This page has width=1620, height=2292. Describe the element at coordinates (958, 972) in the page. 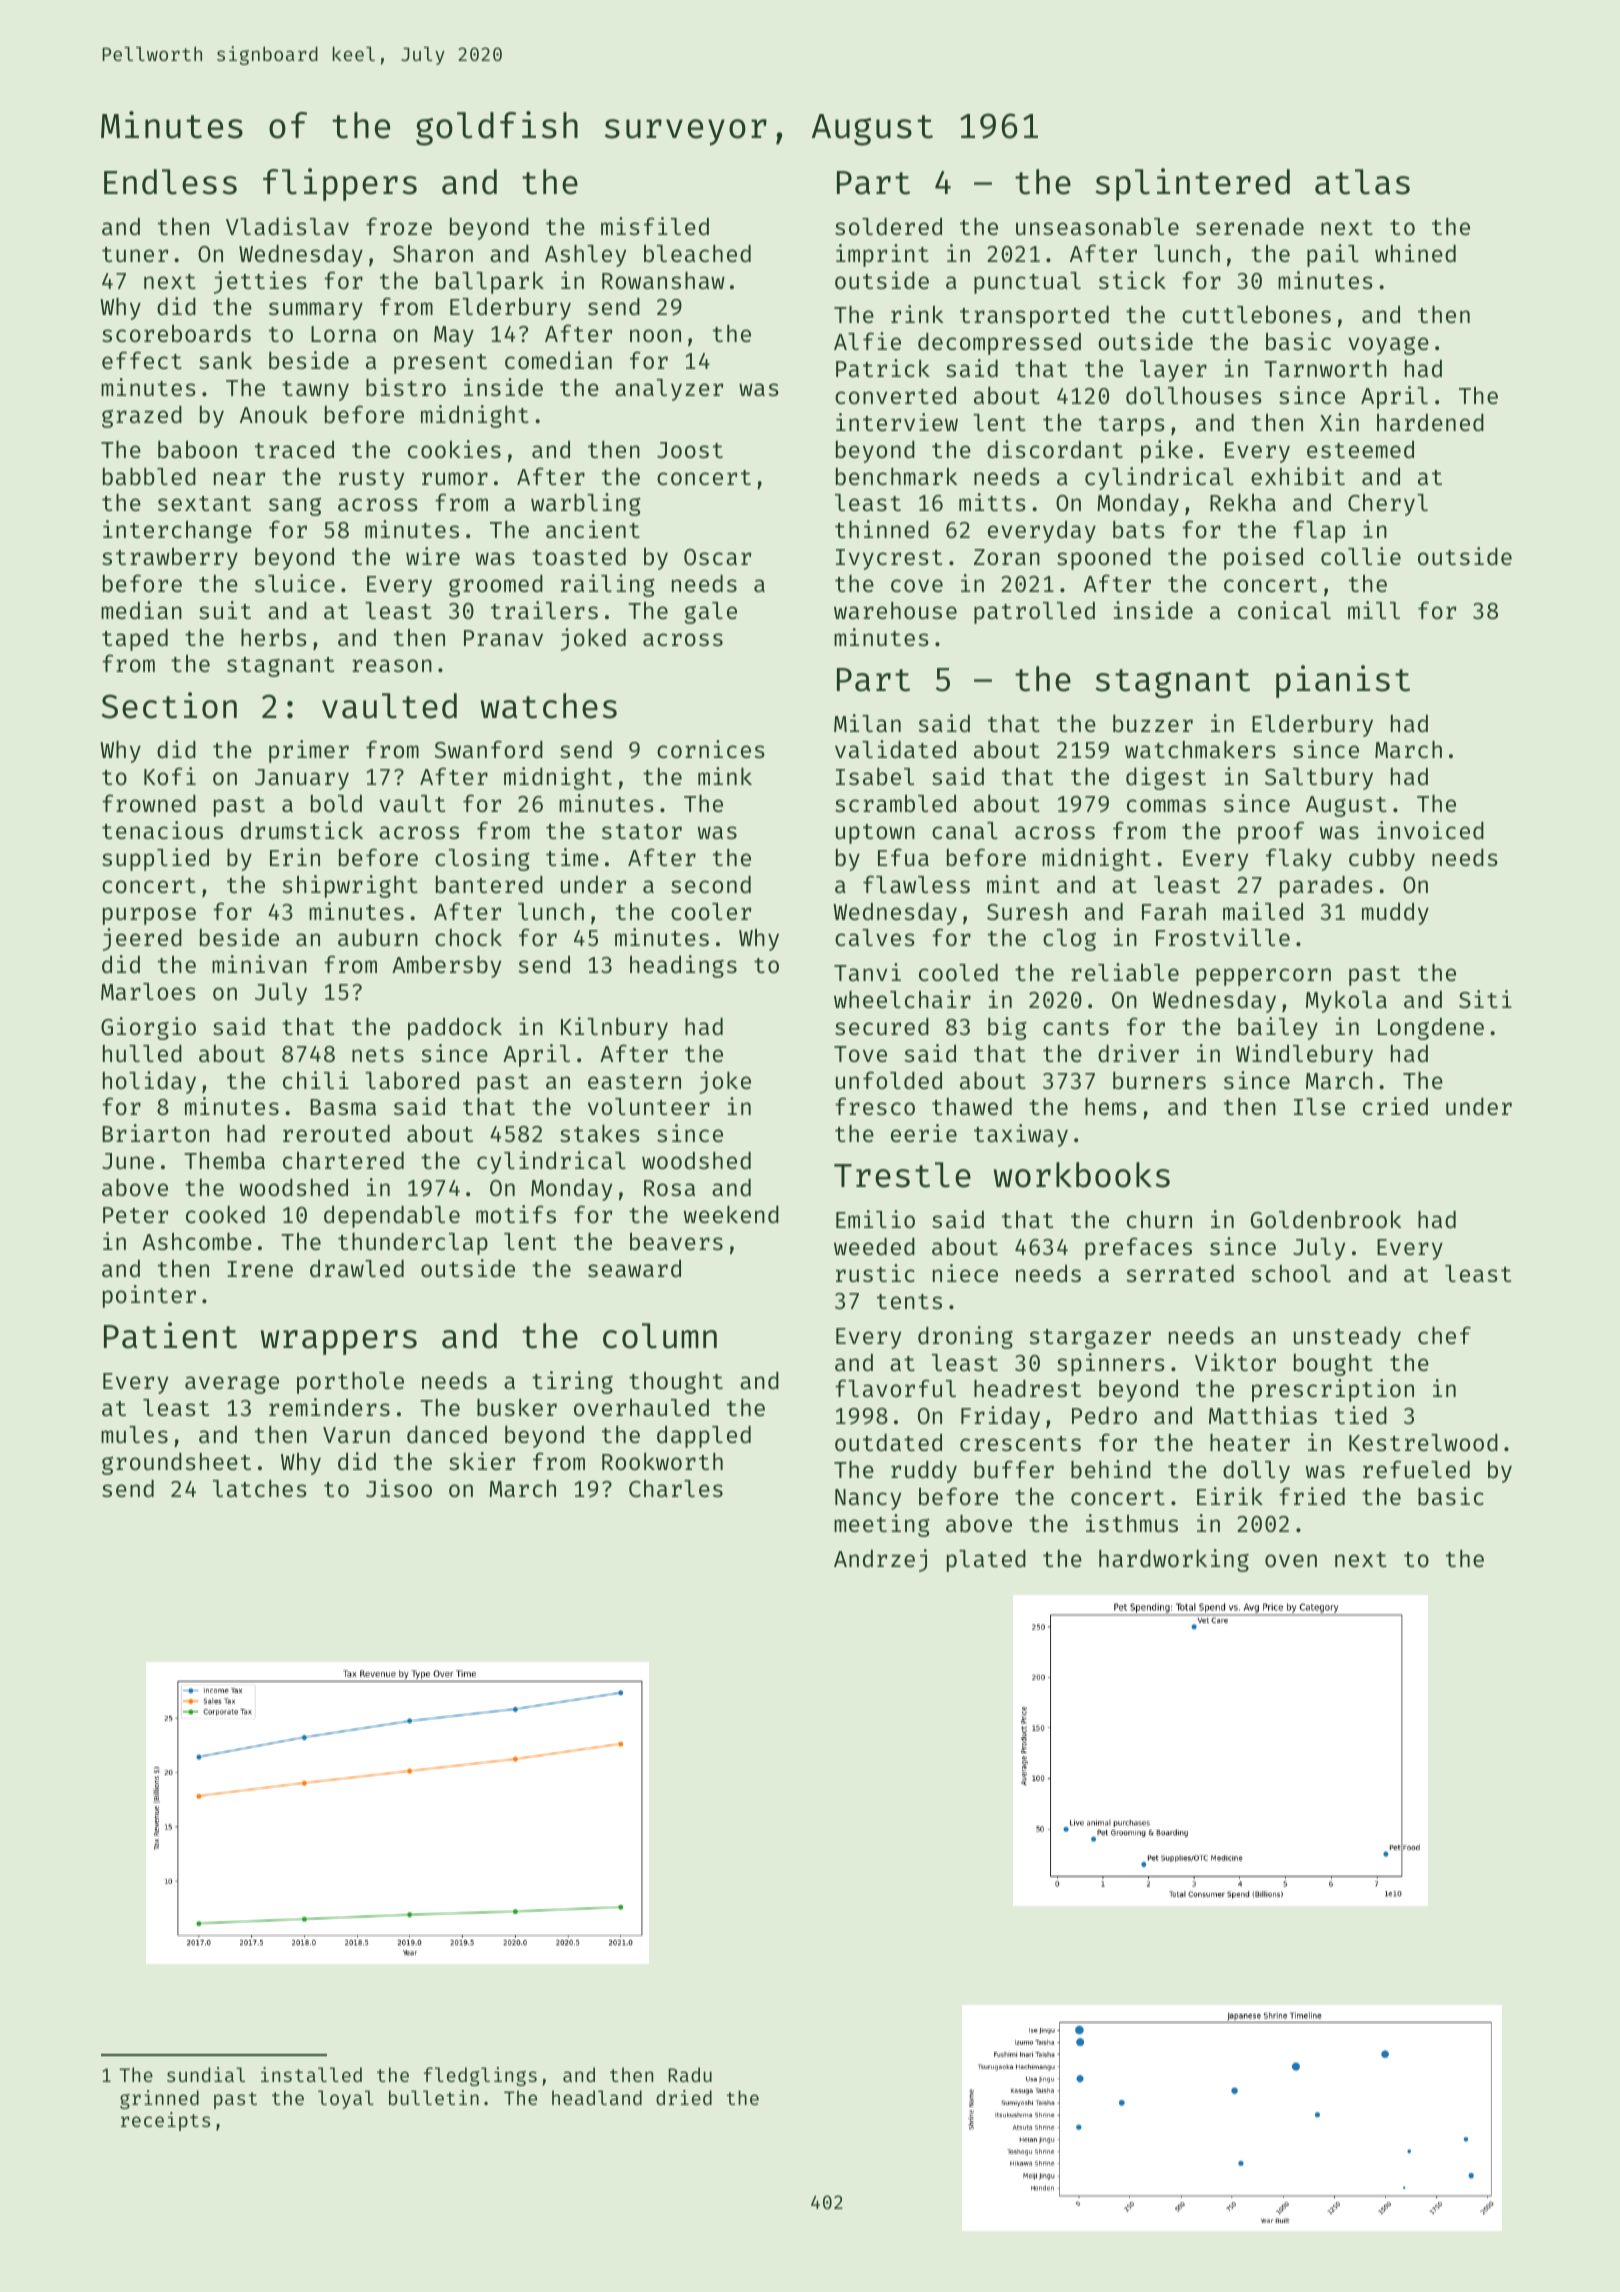

I see `cooled` at that location.
